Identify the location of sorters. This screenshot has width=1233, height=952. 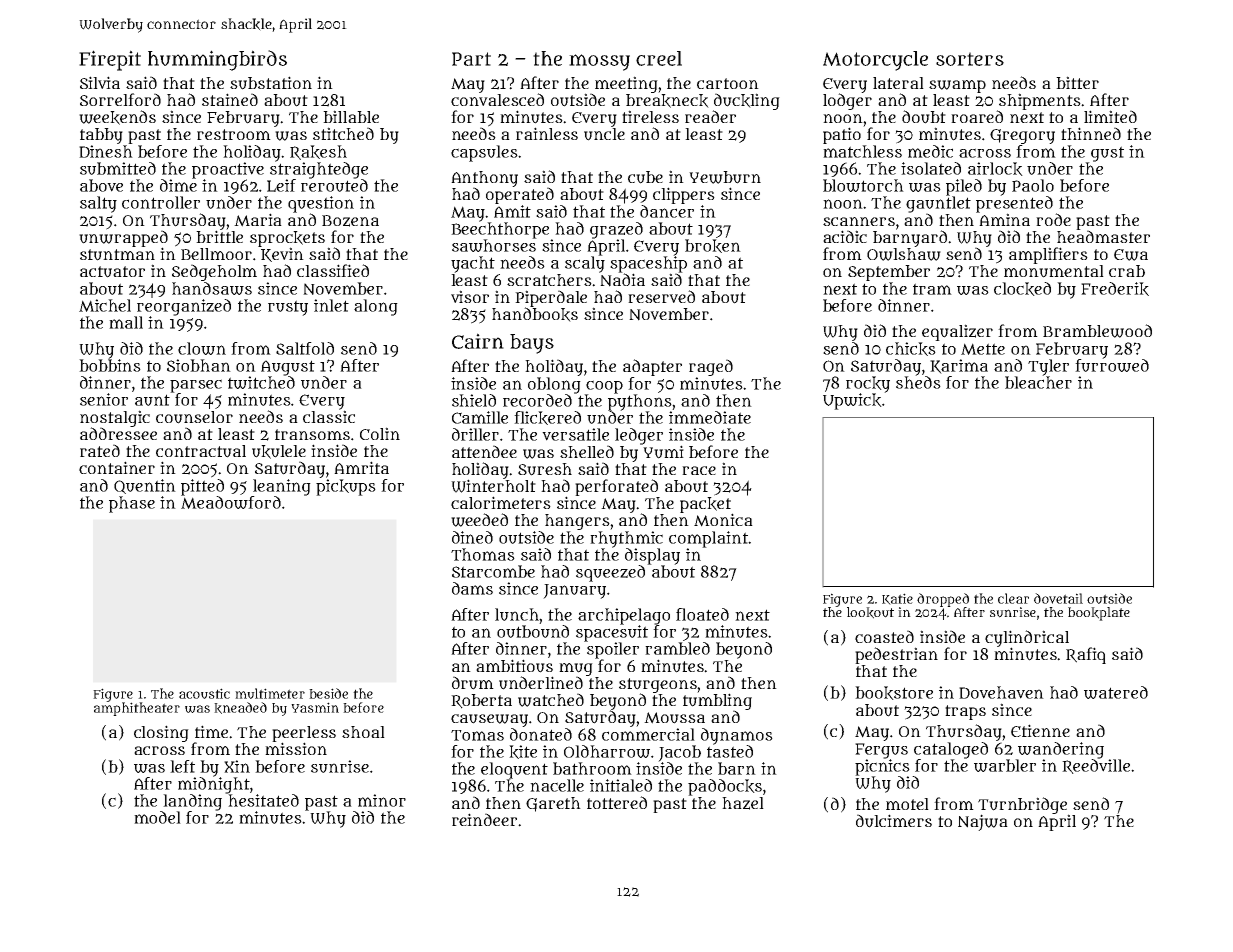
(970, 59).
